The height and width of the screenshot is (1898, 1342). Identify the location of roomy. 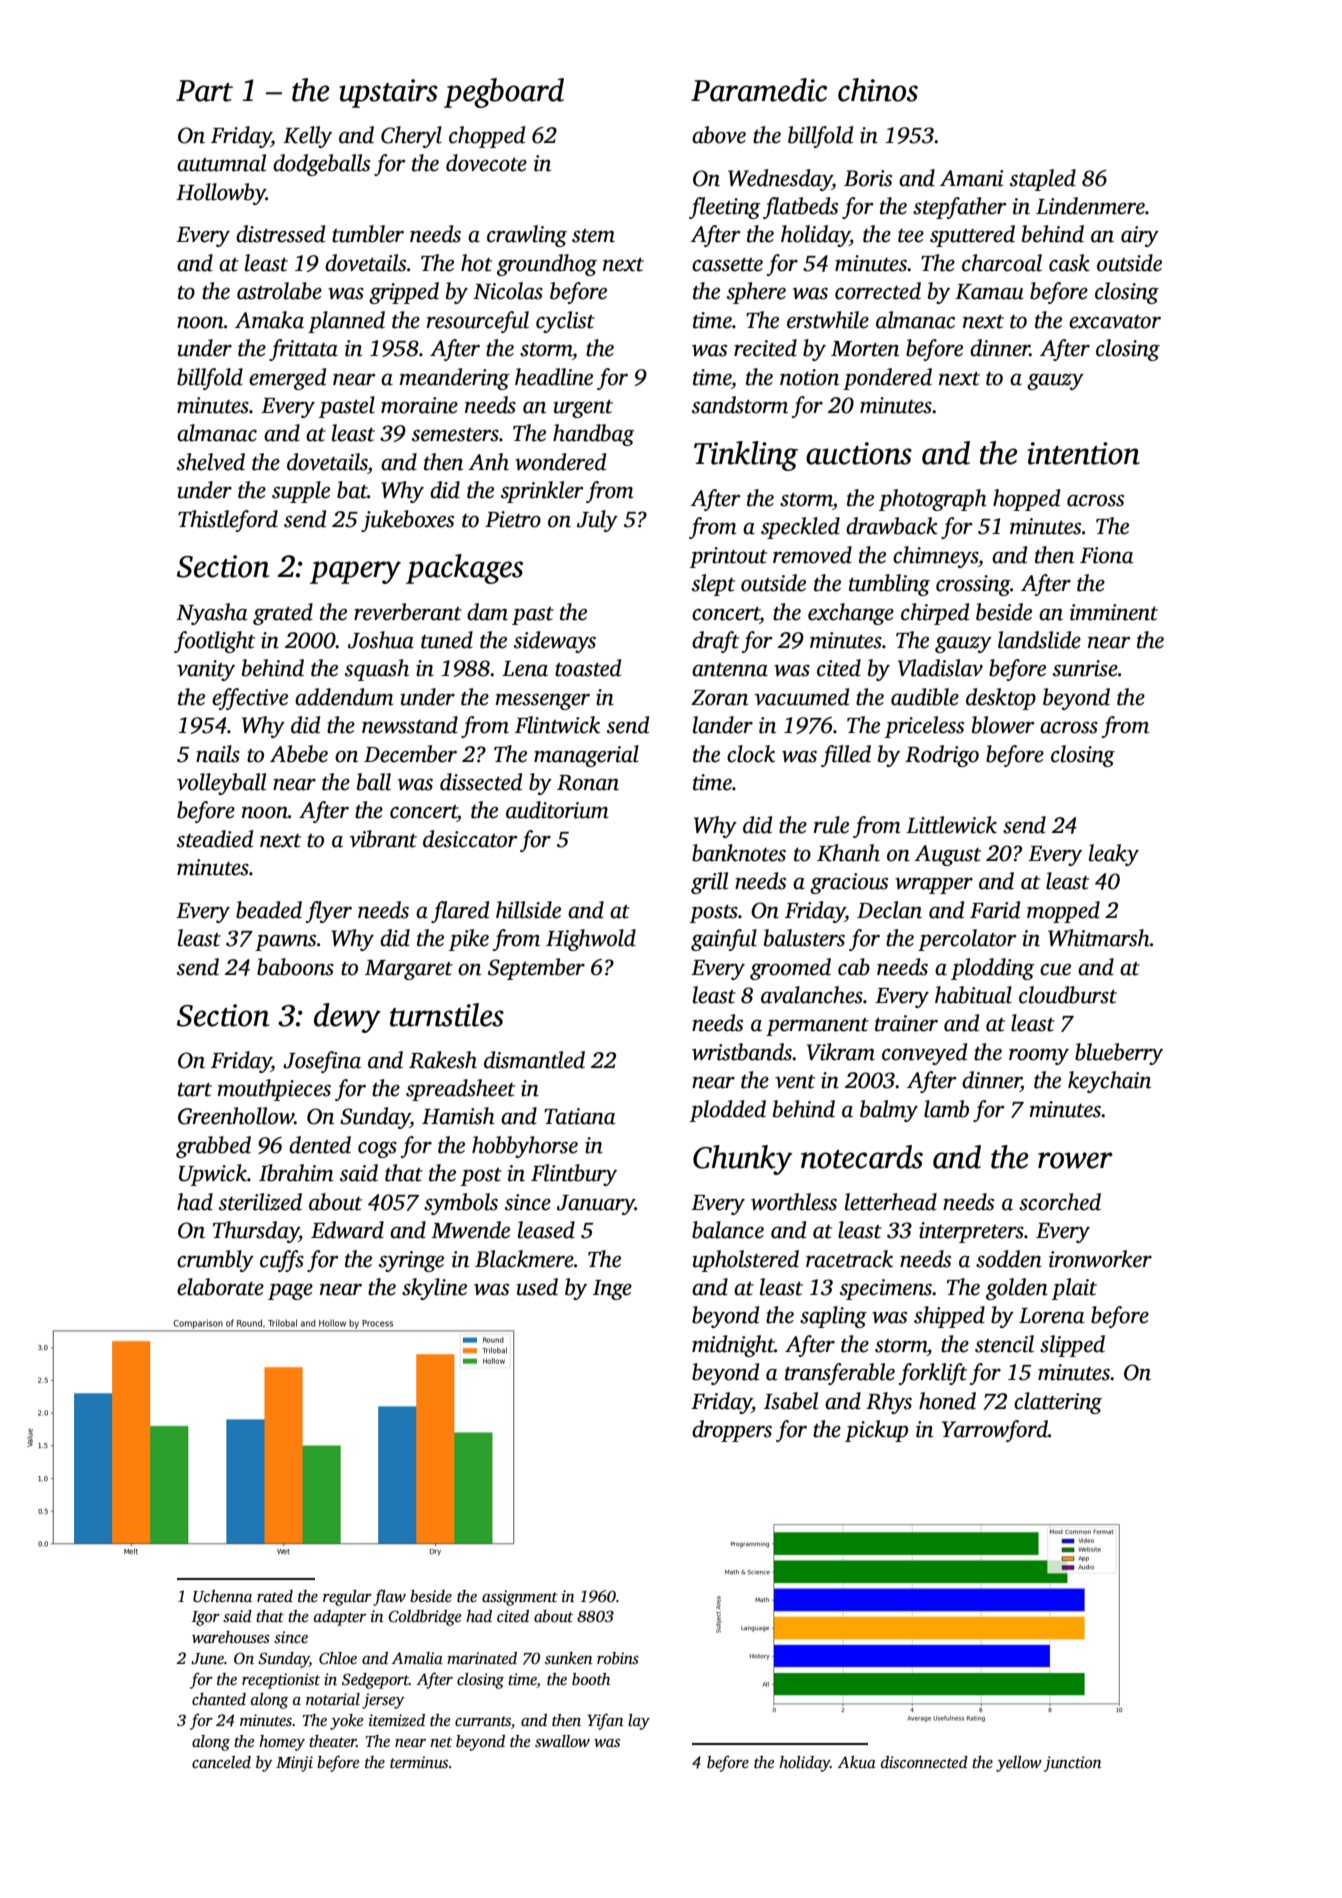
(1039, 1057).
